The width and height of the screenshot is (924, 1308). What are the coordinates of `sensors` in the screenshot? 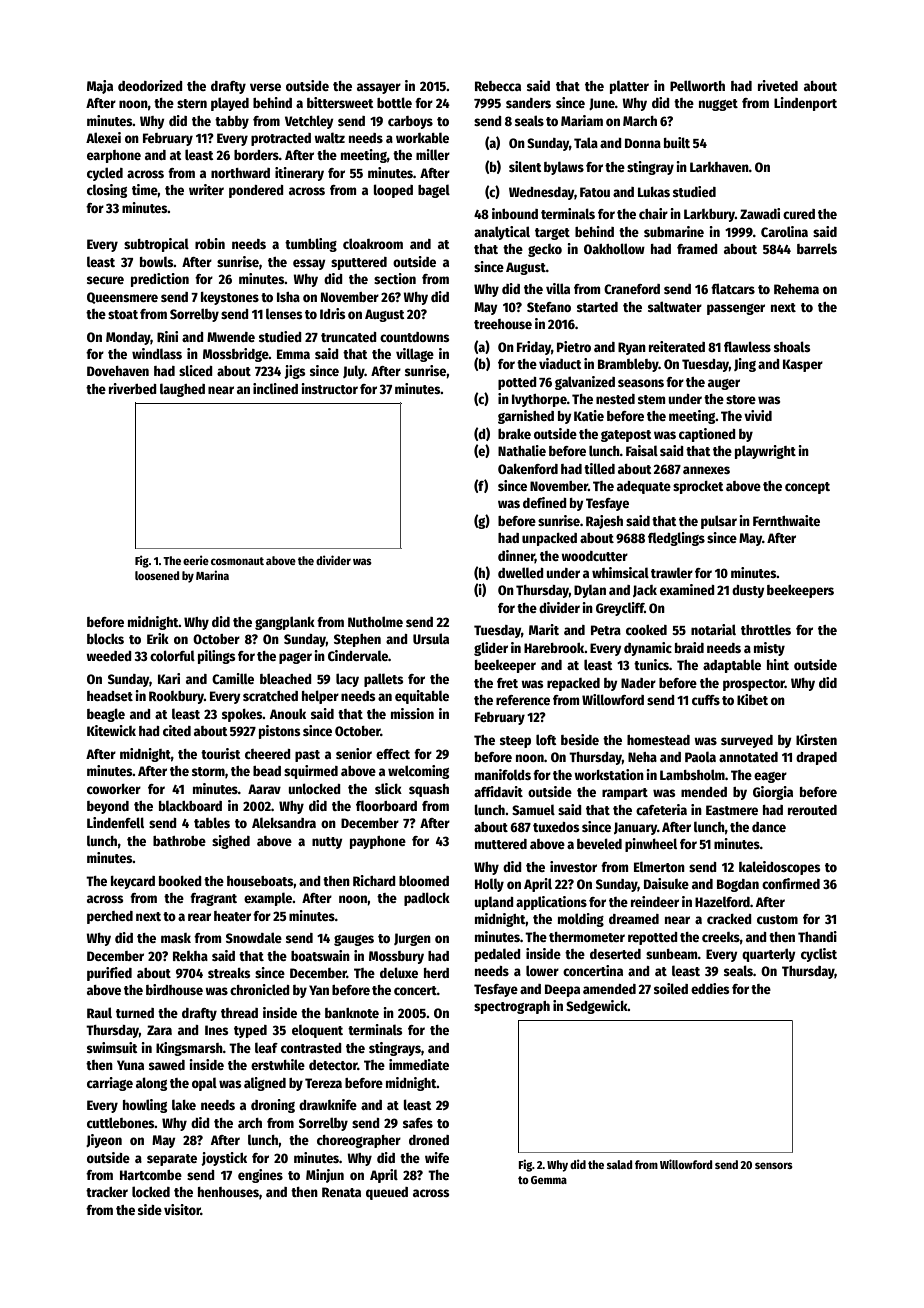 It's located at (774, 1165).
